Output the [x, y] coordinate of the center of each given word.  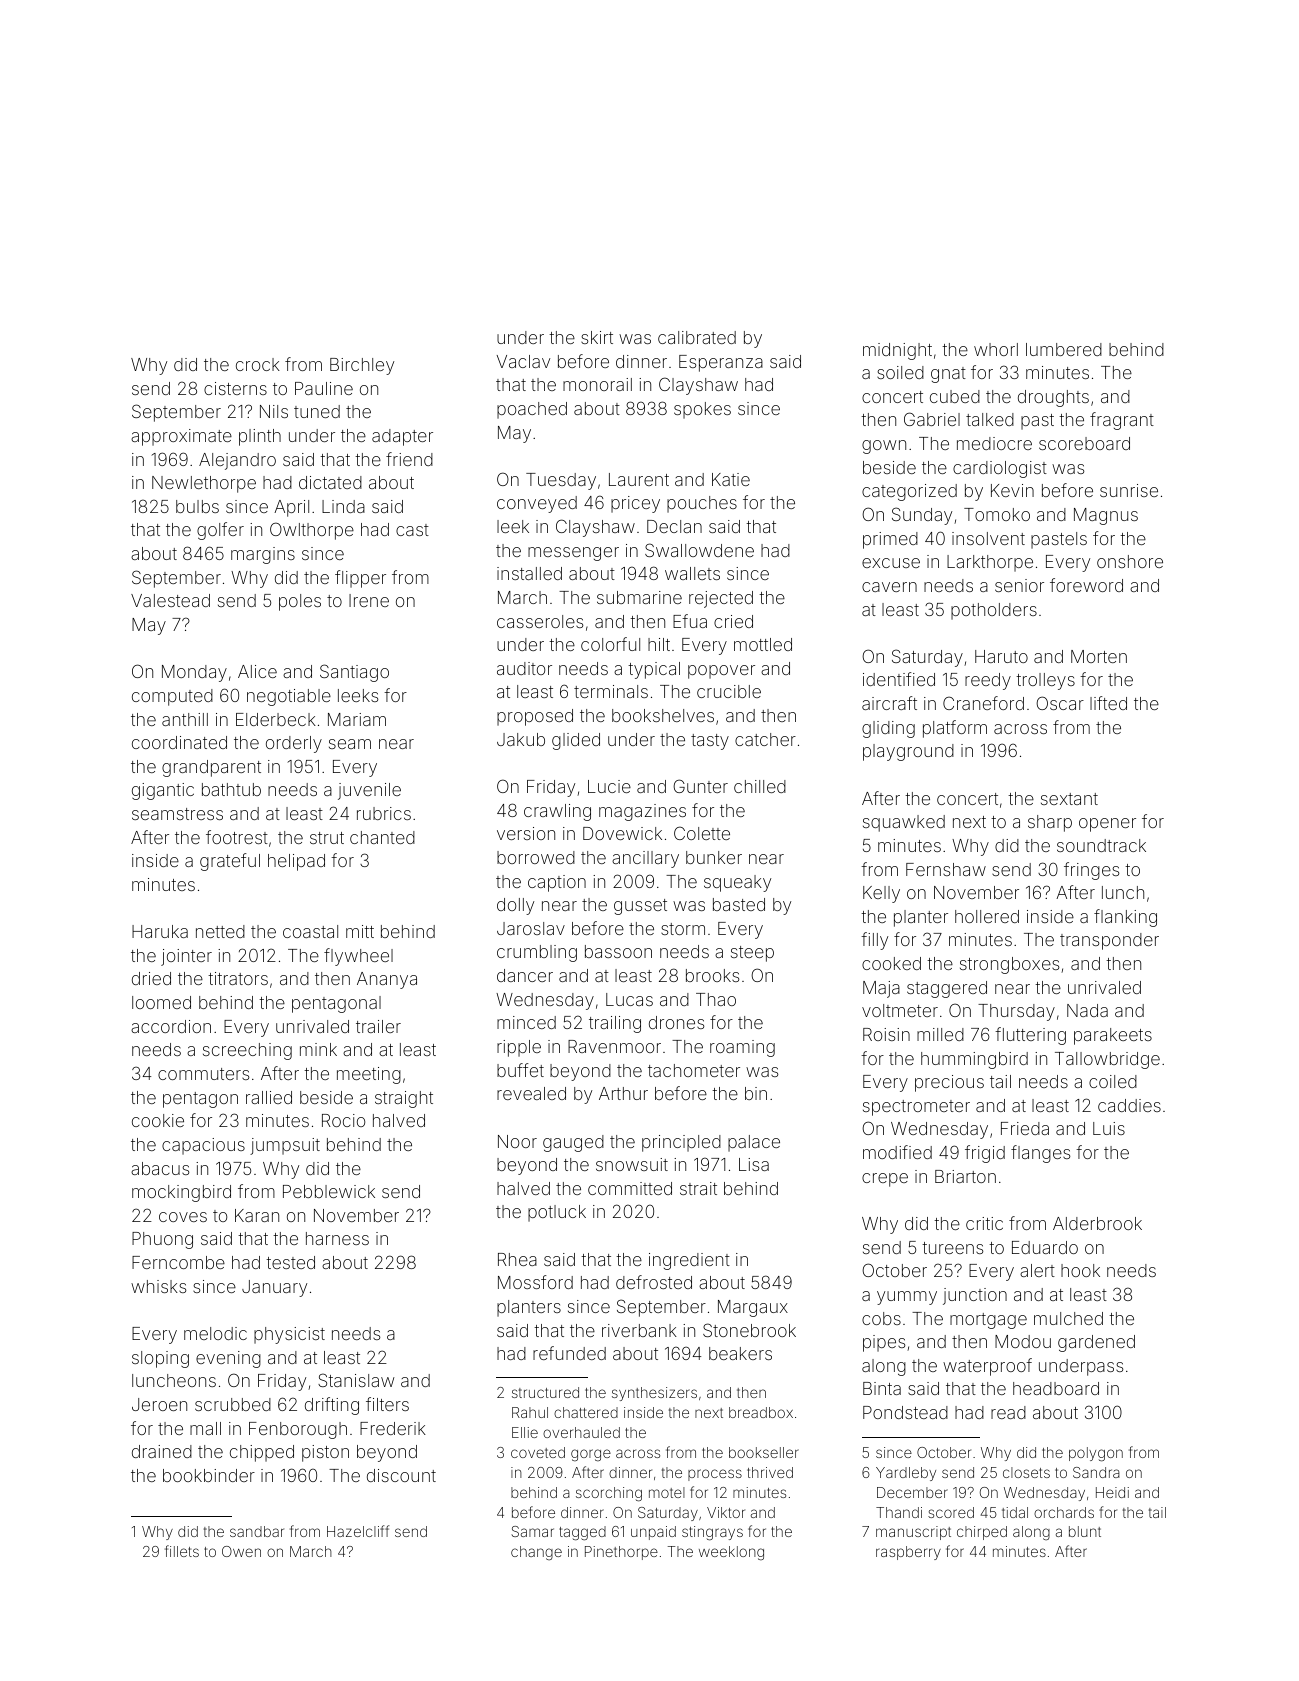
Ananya [387, 980]
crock [258, 364]
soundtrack [1101, 845]
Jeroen [159, 1404]
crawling [557, 812]
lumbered [1064, 349]
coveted [538, 1452]
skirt [597, 337]
